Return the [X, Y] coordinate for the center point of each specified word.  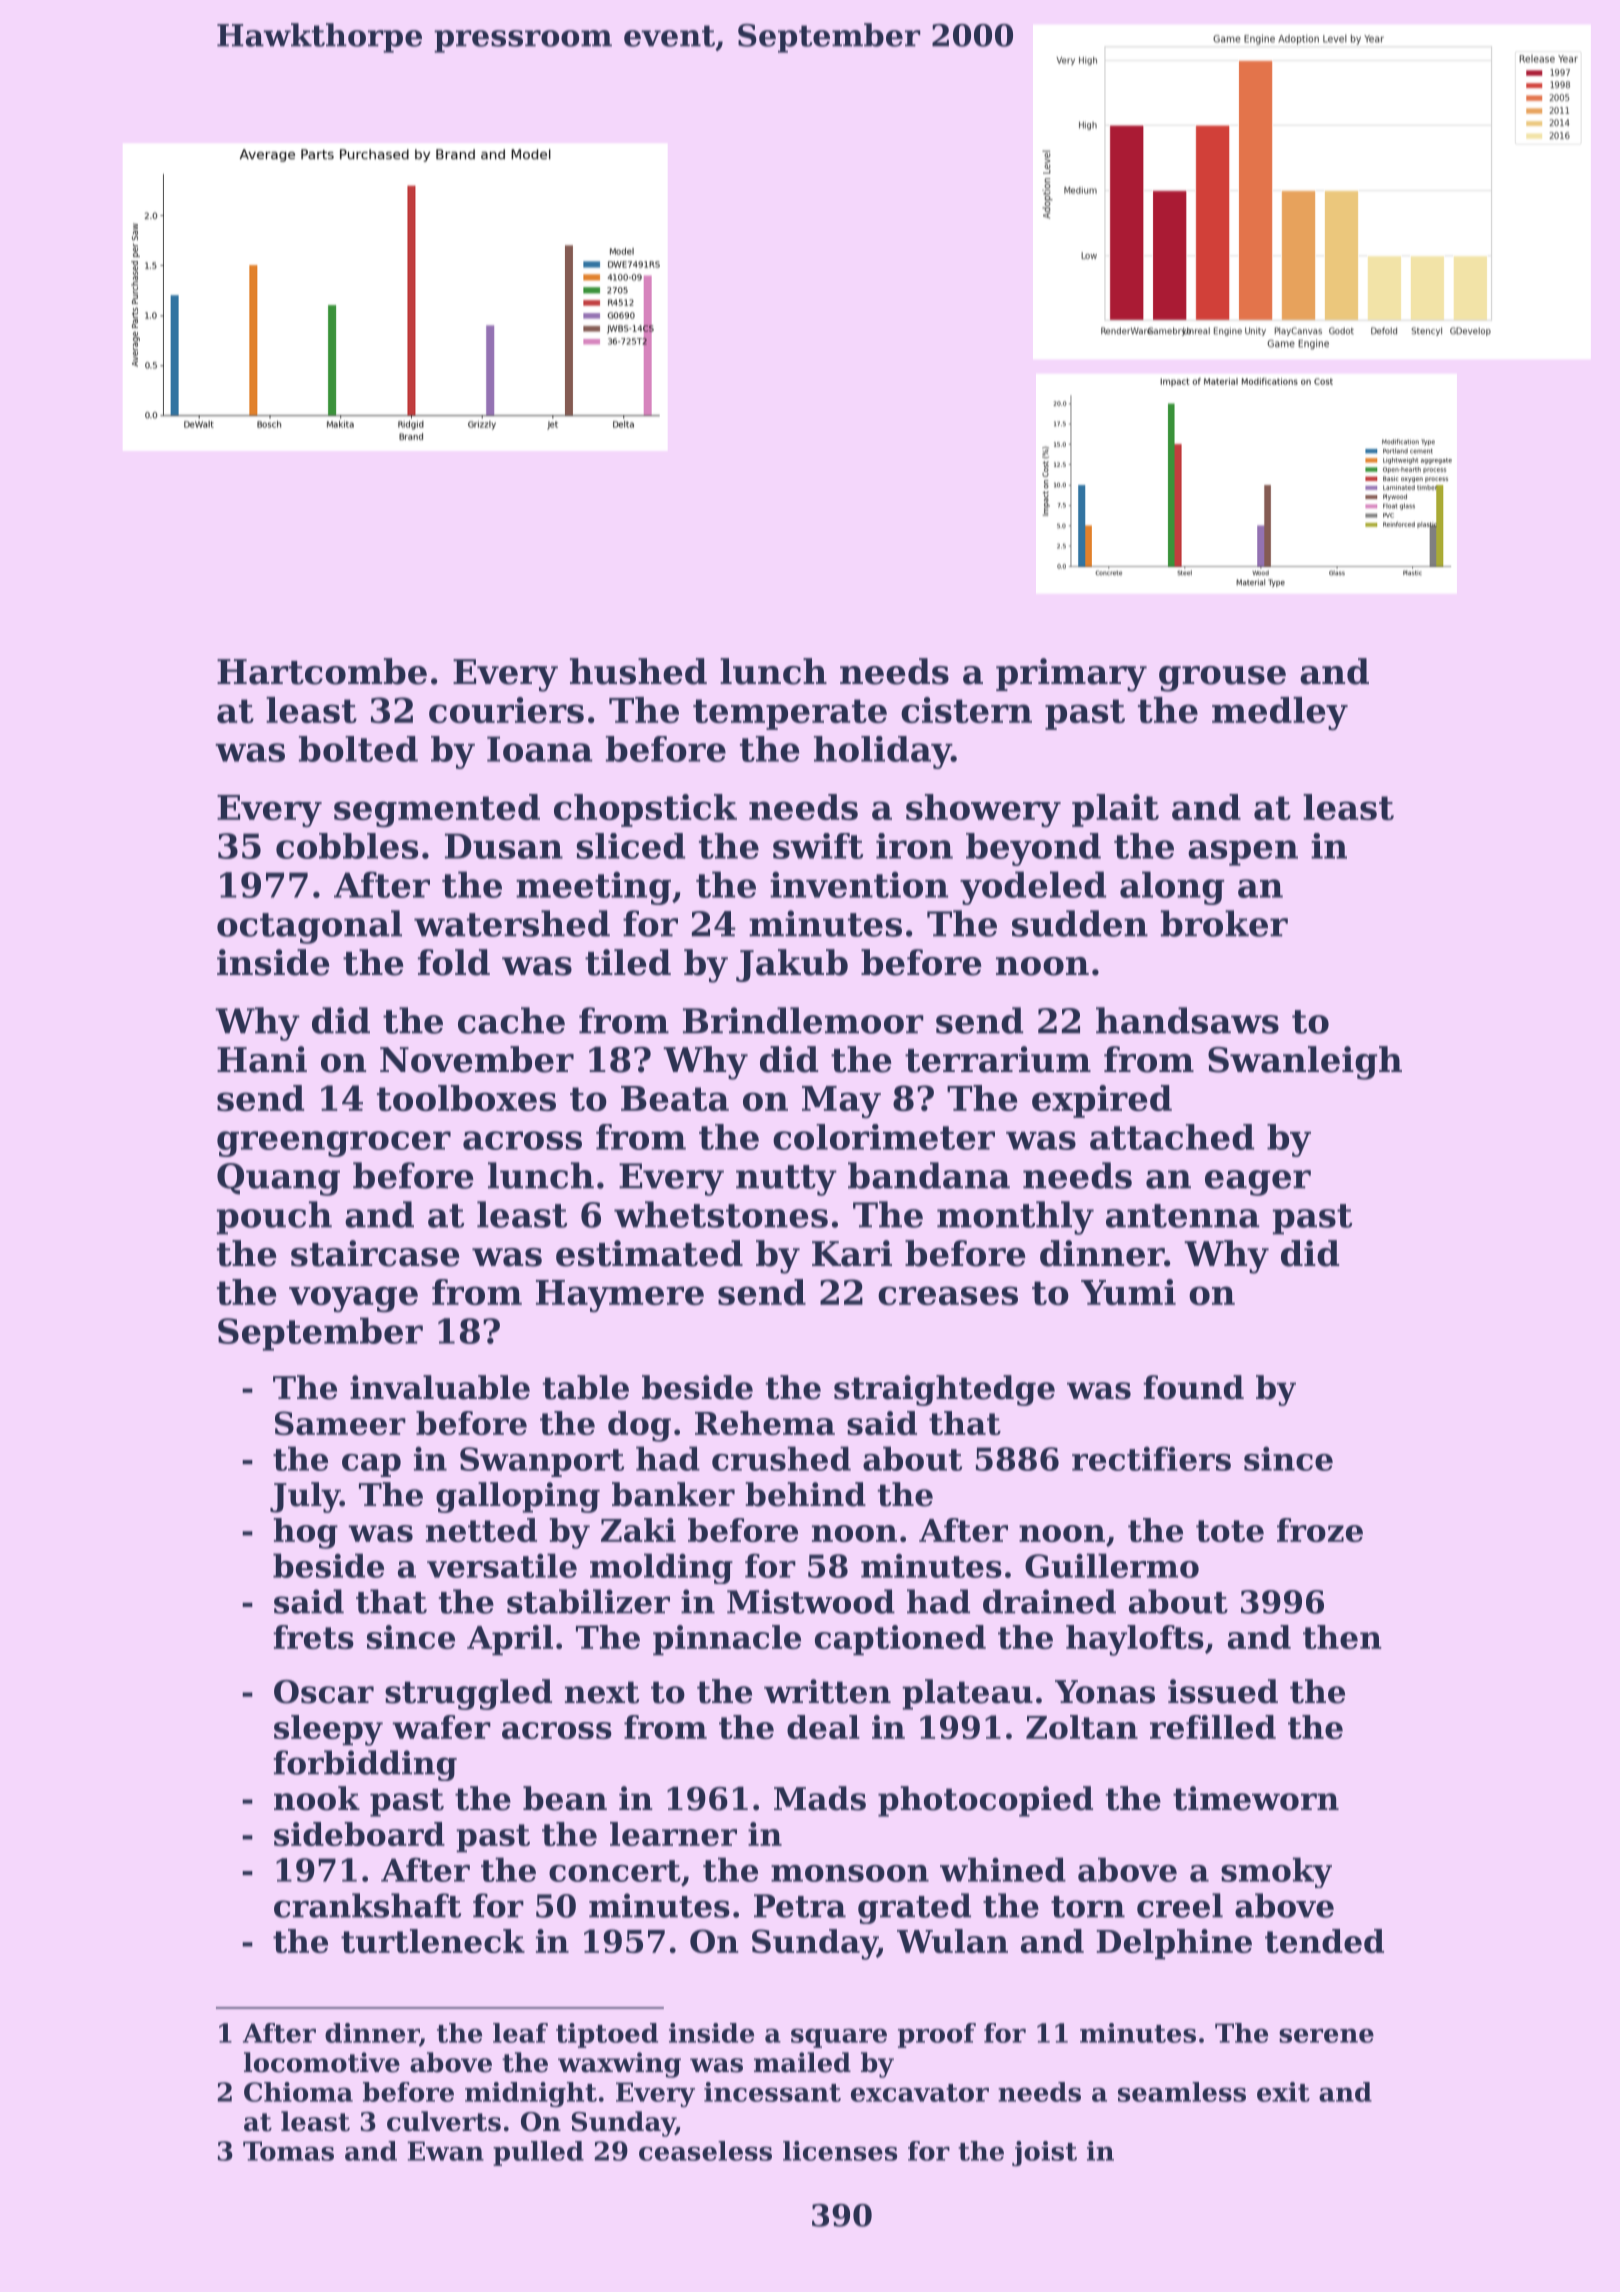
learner [673, 1834]
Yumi [1128, 1292]
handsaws [1187, 1020]
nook [317, 1798]
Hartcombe [322, 671]
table [585, 1387]
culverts [444, 2121]
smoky [1276, 1872]
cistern [966, 710]
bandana [929, 1175]
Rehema [765, 1423]
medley [1280, 714]
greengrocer [334, 1144]
